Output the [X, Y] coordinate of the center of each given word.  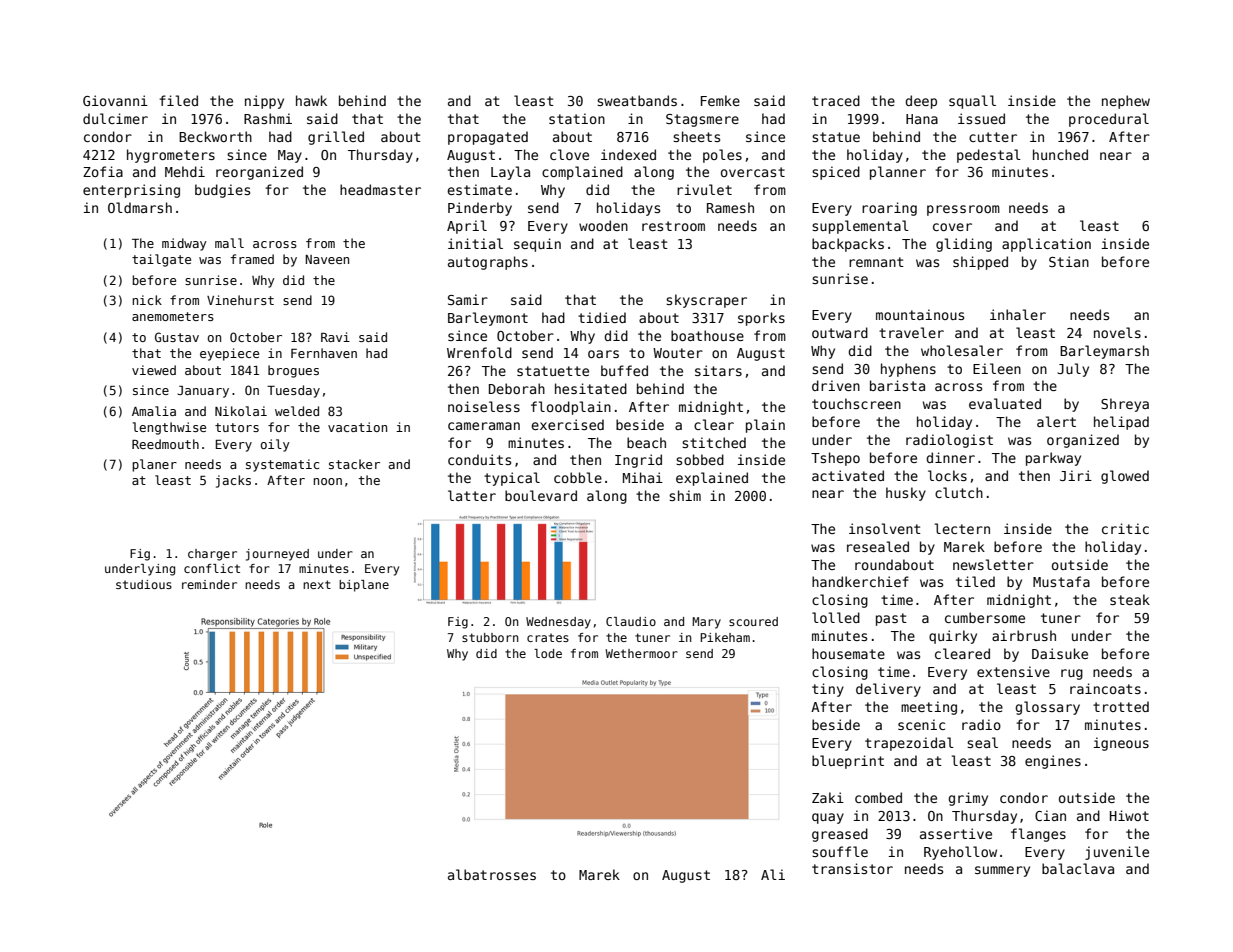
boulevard [541, 495]
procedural [1109, 120]
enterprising [131, 191]
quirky [953, 637]
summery [1002, 871]
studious [144, 584]
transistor [852, 868]
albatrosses [492, 874]
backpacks [848, 245]
